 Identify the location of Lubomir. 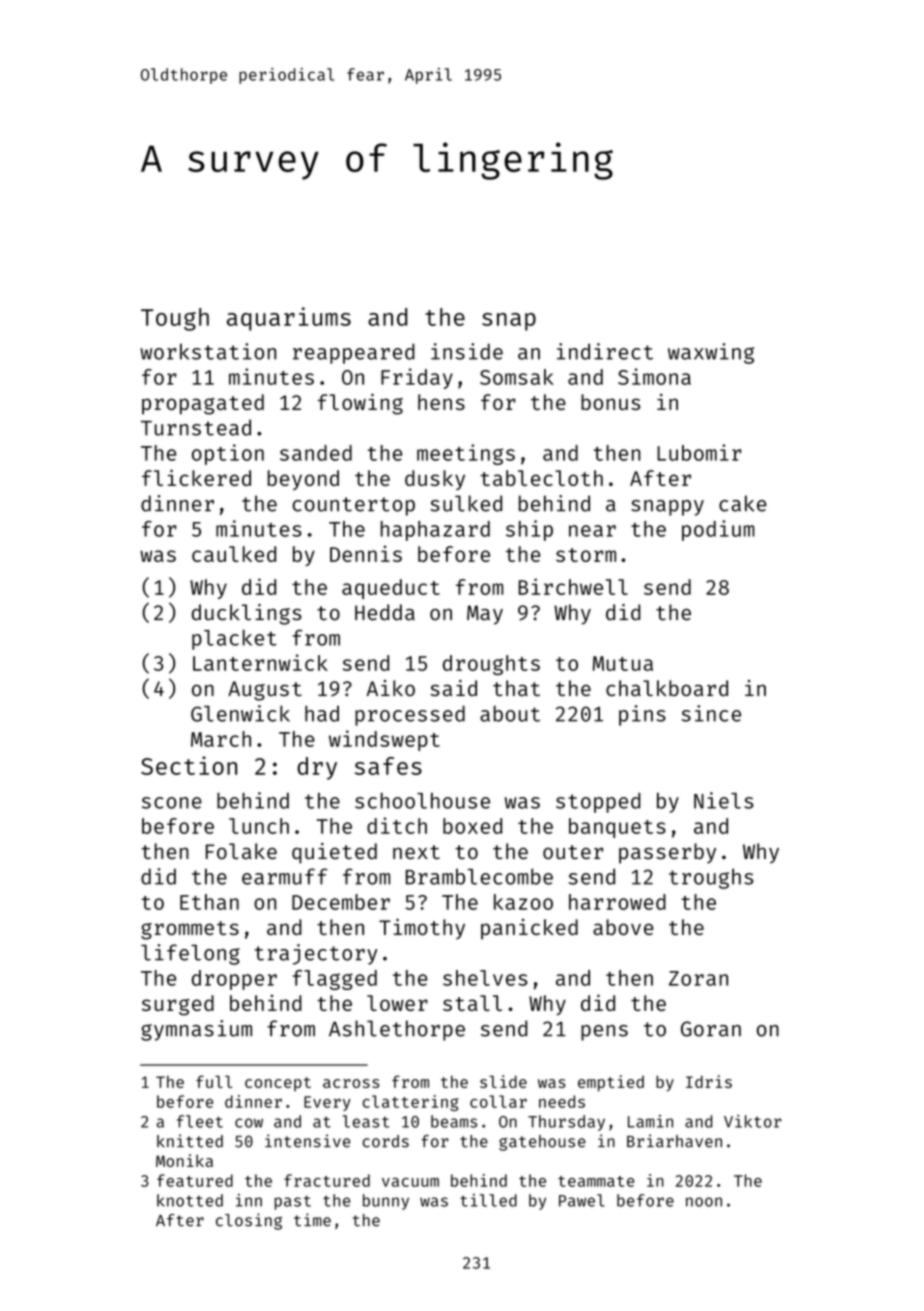
(699, 452).
